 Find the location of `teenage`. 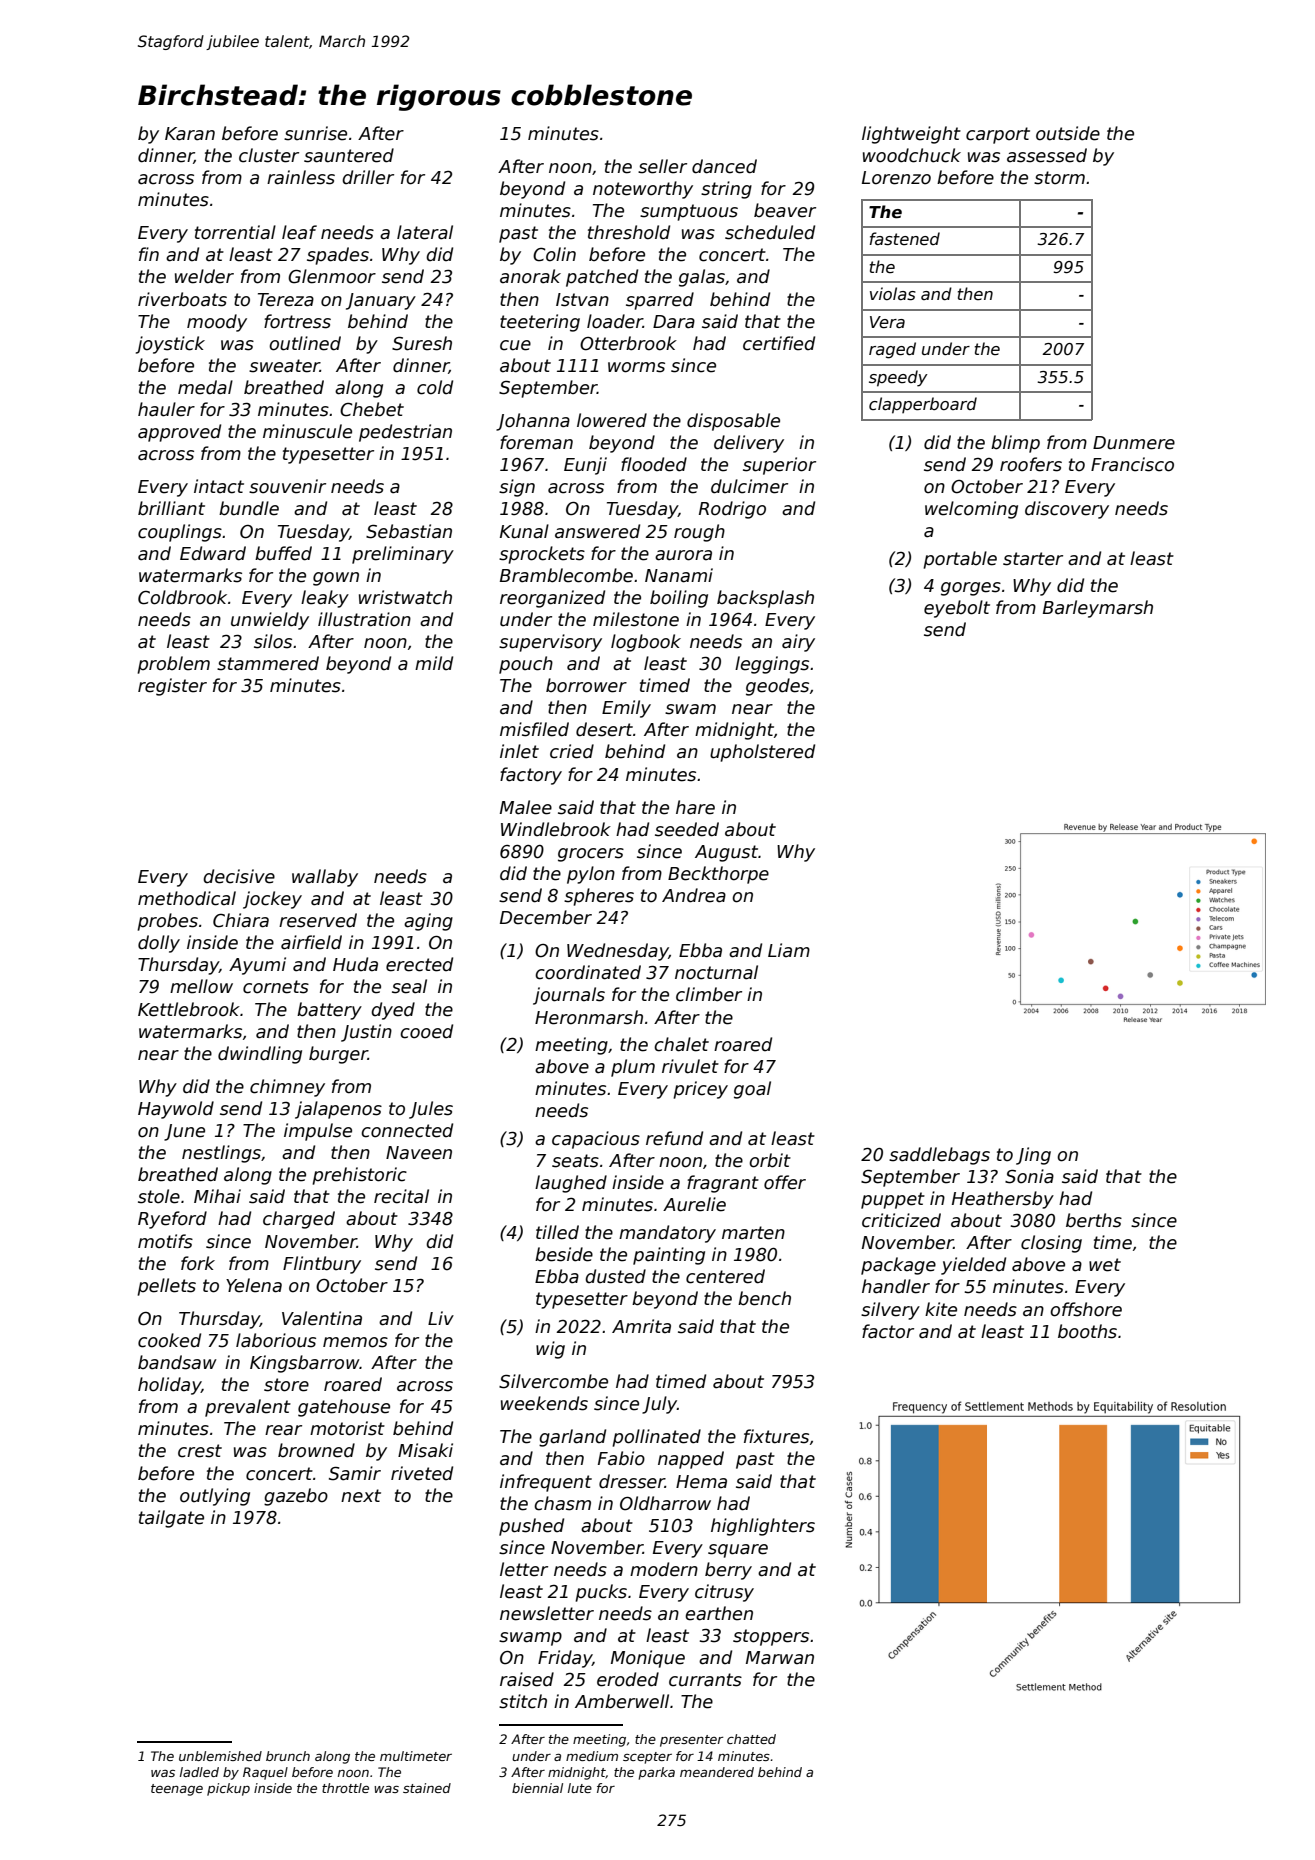

teenage is located at coordinates (177, 1790).
